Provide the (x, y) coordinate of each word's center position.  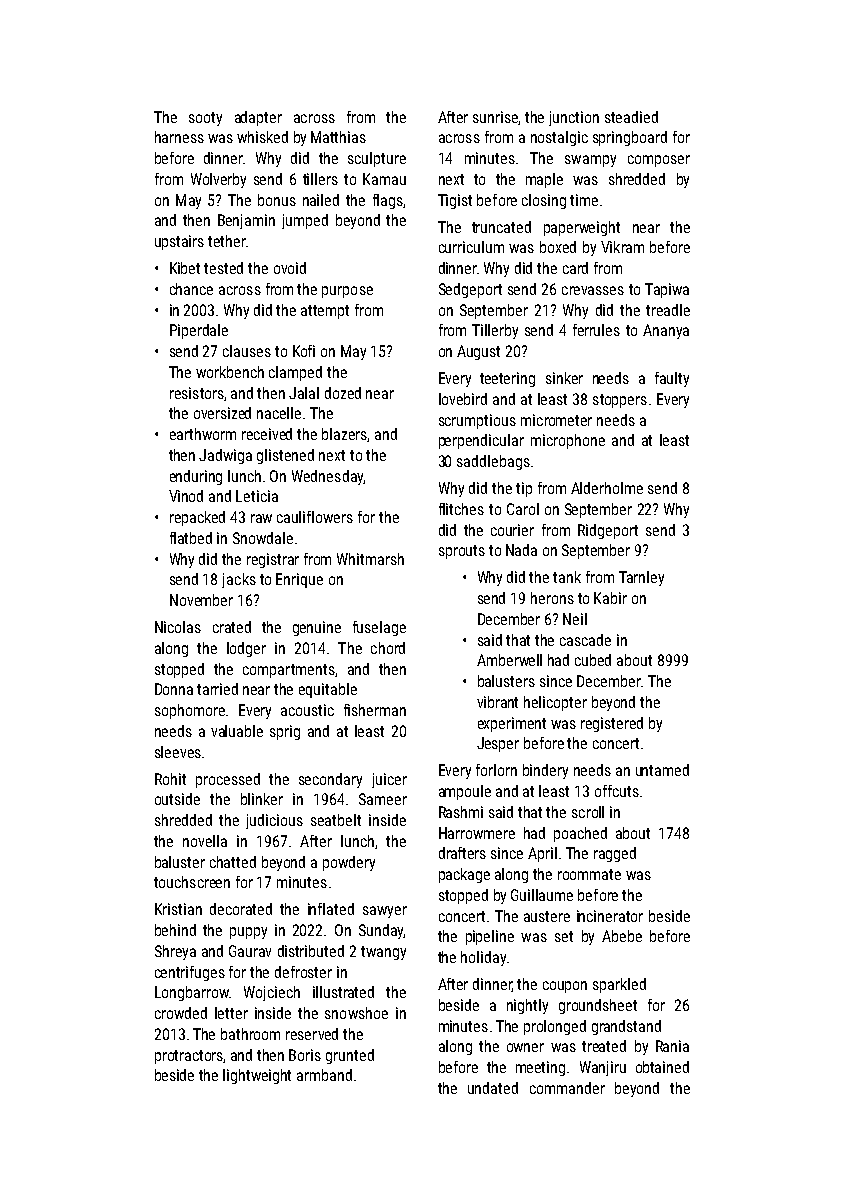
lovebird (463, 399)
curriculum (471, 247)
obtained (662, 1067)
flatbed (191, 538)
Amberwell (509, 660)
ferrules (596, 330)
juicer (389, 780)
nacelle (279, 413)
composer (659, 161)
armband (324, 1075)
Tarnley (641, 578)
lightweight (257, 1076)
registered (612, 724)
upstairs (179, 242)
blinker (262, 799)
